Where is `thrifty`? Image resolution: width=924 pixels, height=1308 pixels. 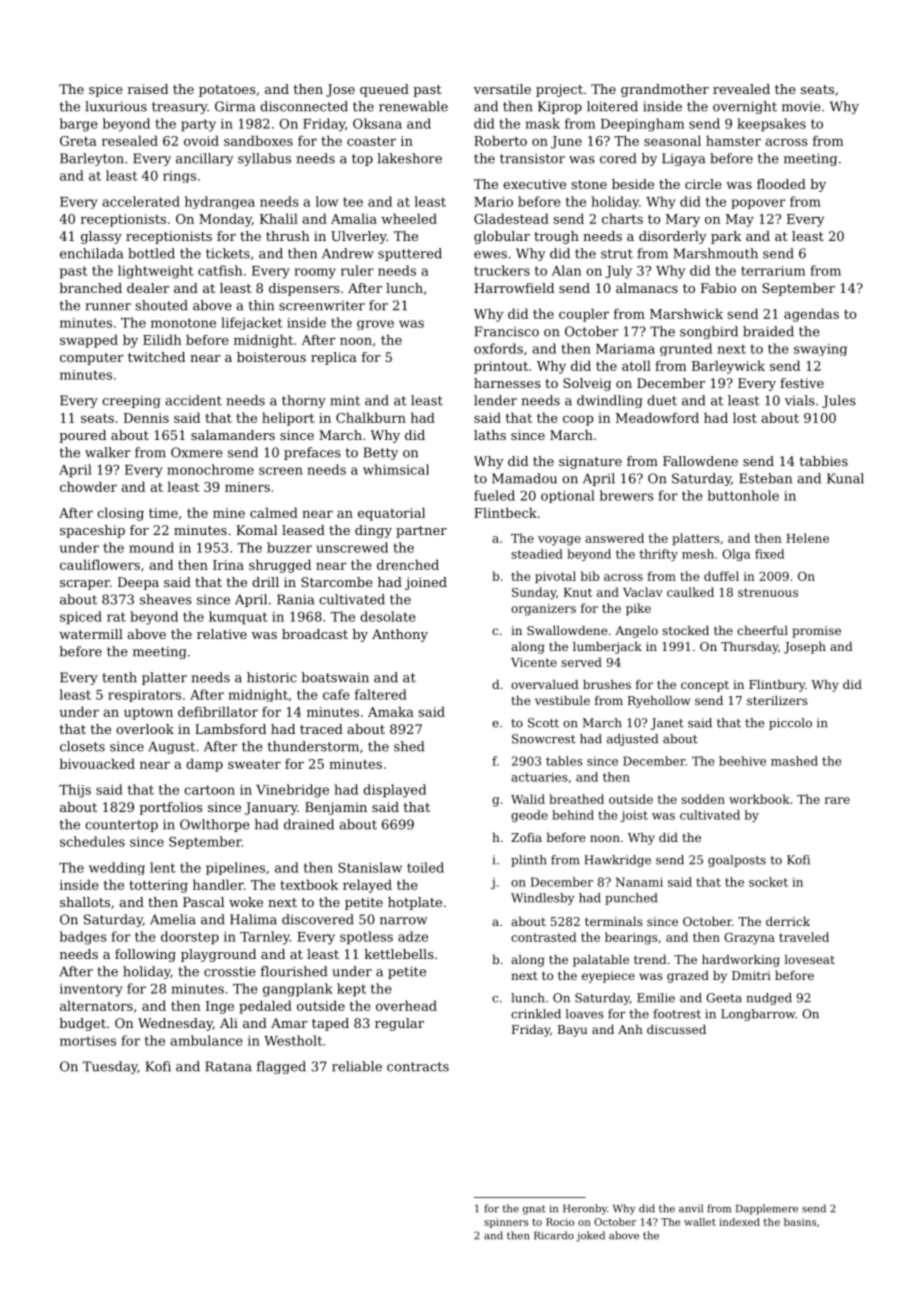
thrifty is located at coordinates (658, 555).
